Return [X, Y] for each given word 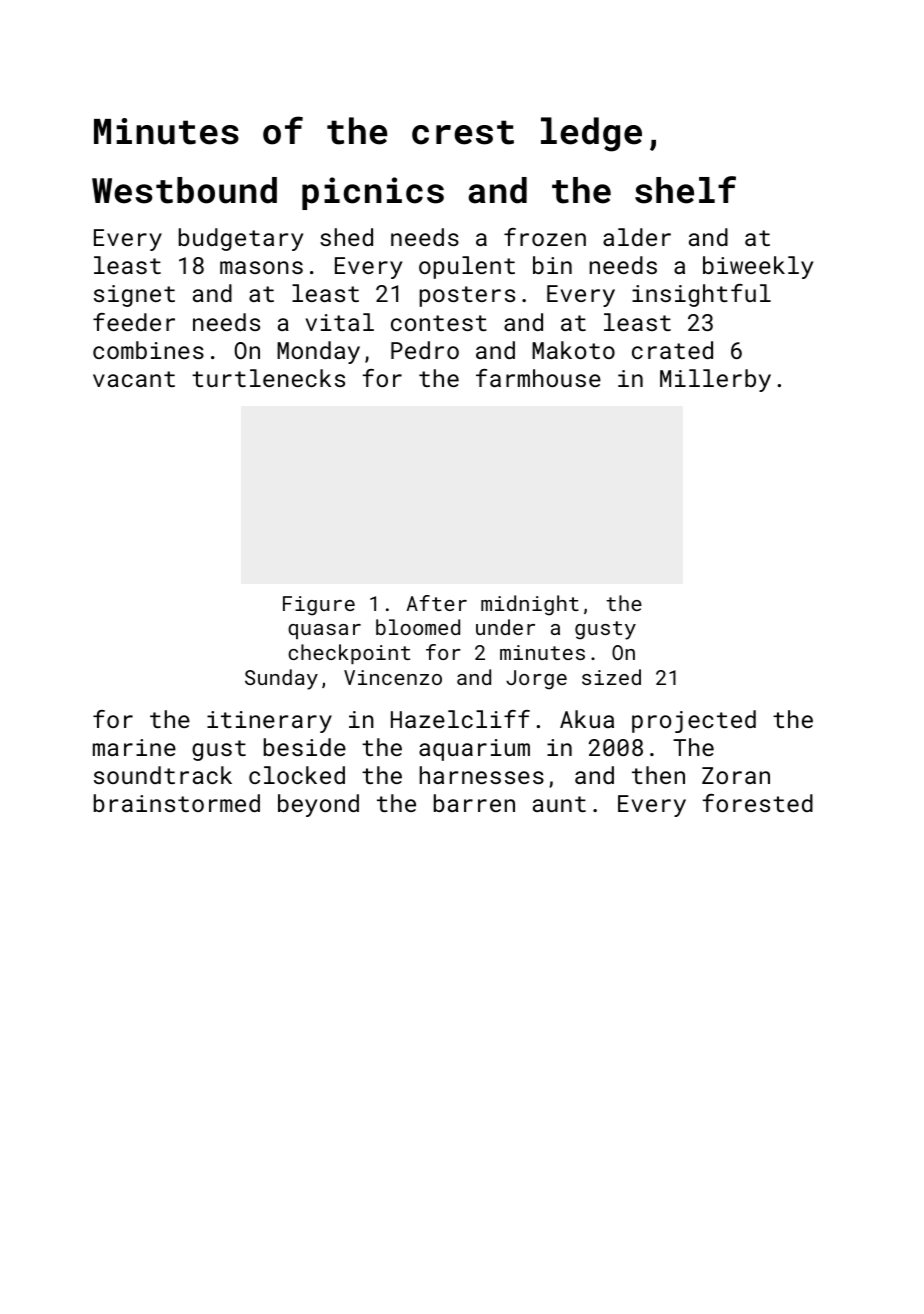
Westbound [184, 190]
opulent [467, 267]
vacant [134, 379]
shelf [685, 190]
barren [474, 803]
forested [758, 803]
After [436, 603]
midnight [530, 605]
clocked [297, 775]
